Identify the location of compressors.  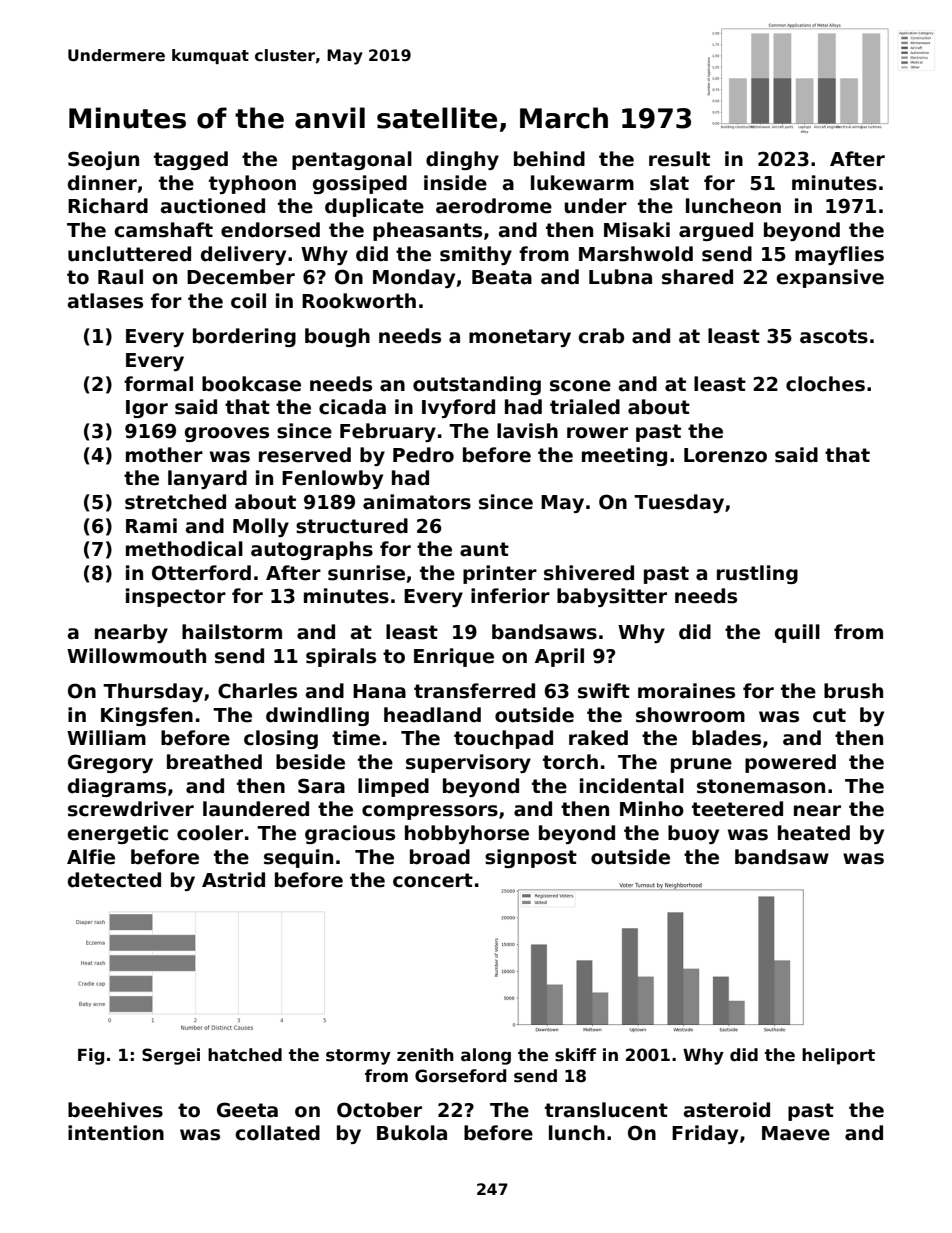
(430, 812).
